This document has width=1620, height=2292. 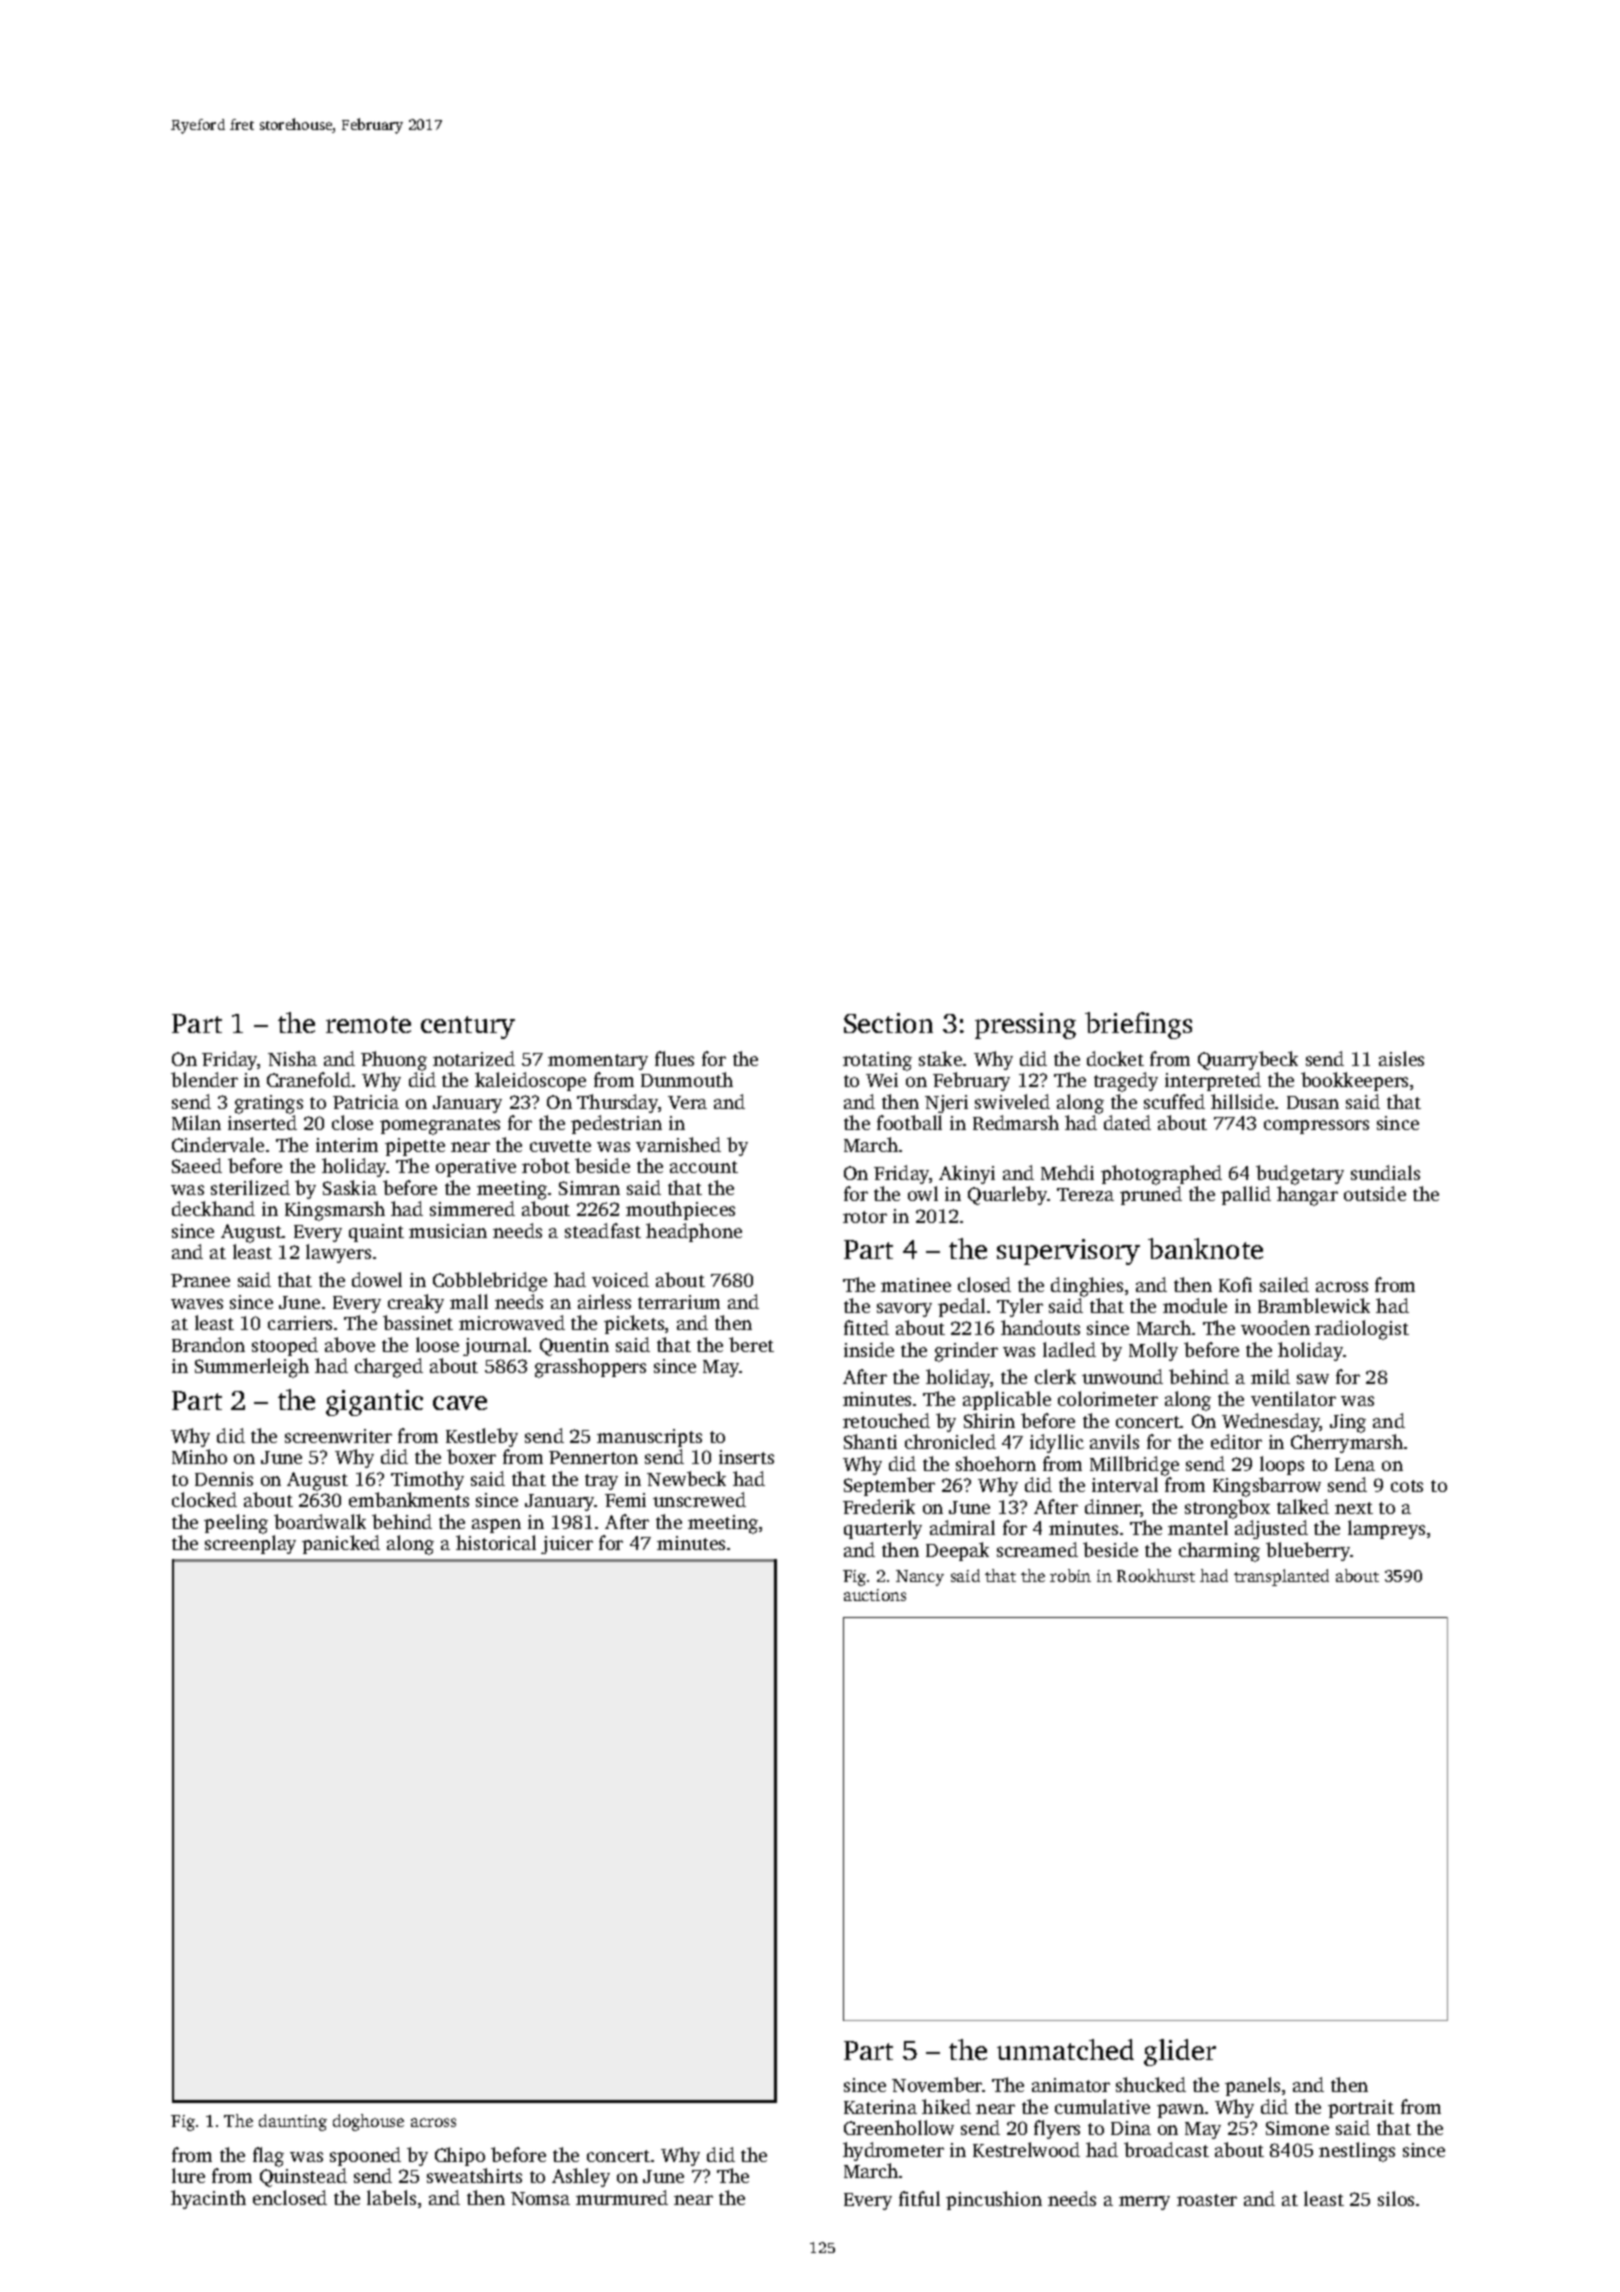 What do you see at coordinates (1362, 1330) in the document?
I see `radiologist` at bounding box center [1362, 1330].
